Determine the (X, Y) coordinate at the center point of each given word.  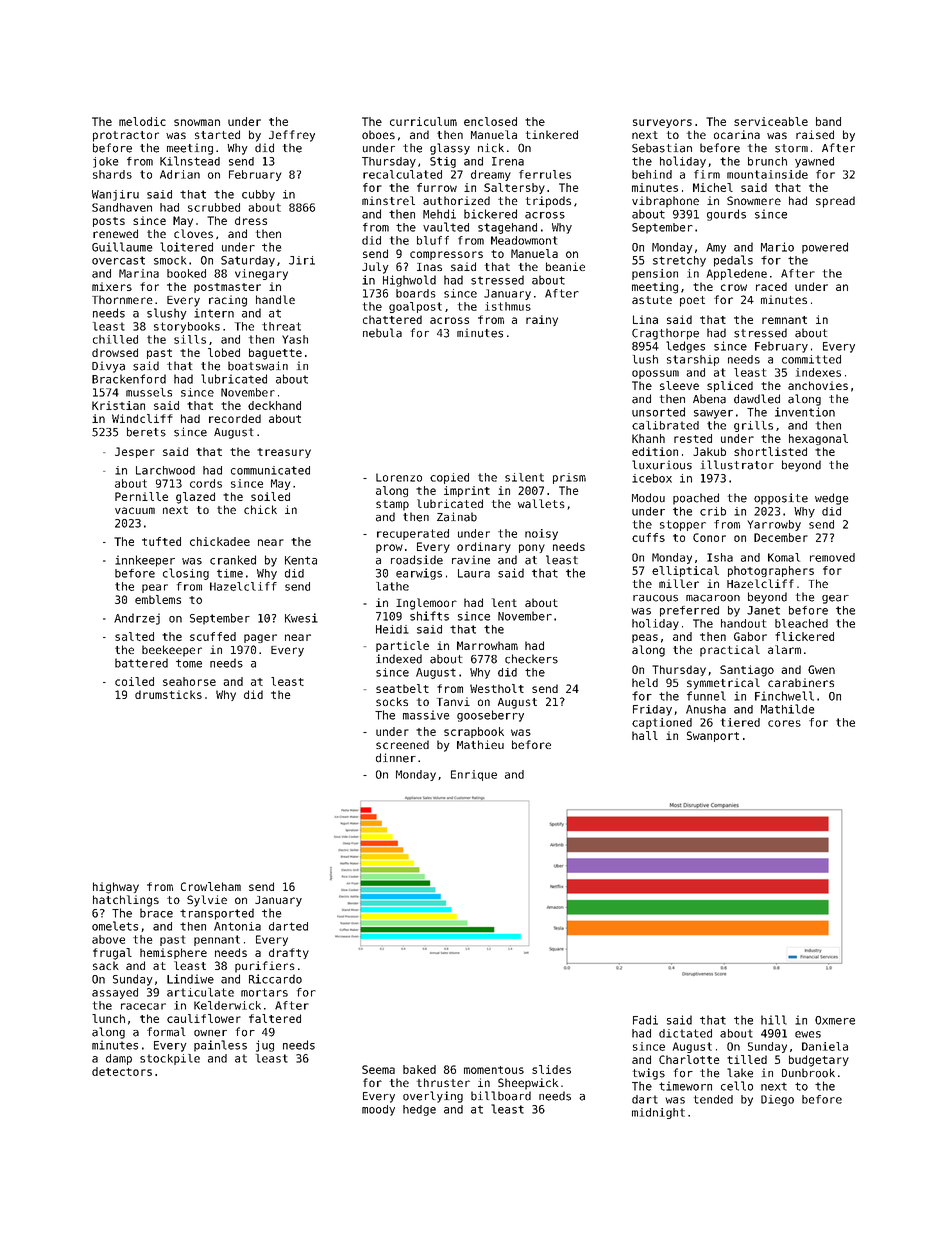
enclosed (490, 121)
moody (378, 1110)
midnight (658, 1113)
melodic (142, 121)
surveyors (662, 123)
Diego (777, 1100)
